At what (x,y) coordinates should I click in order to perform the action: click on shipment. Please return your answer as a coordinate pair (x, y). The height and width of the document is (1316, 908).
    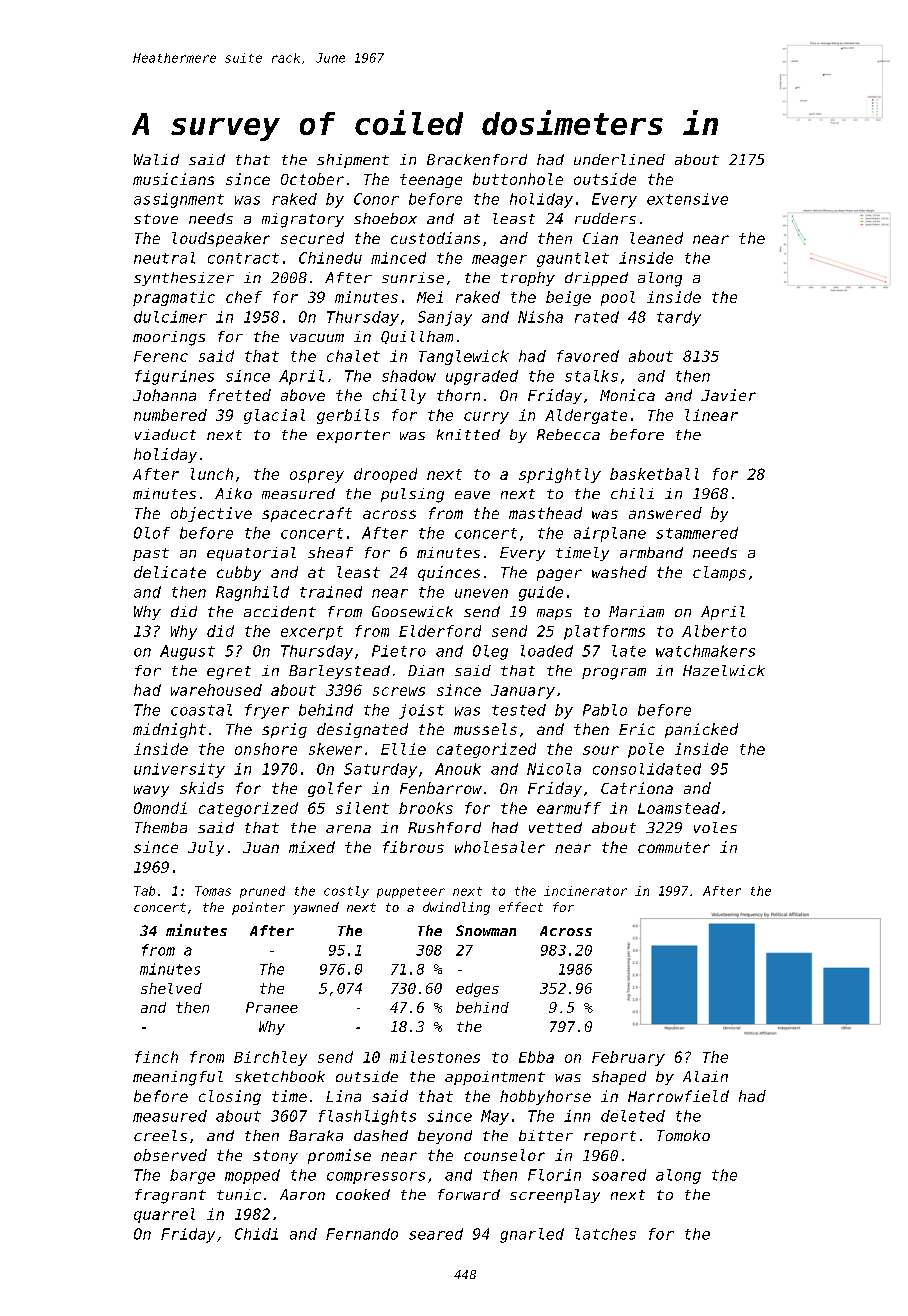
    Looking at the image, I should click on (353, 161).
